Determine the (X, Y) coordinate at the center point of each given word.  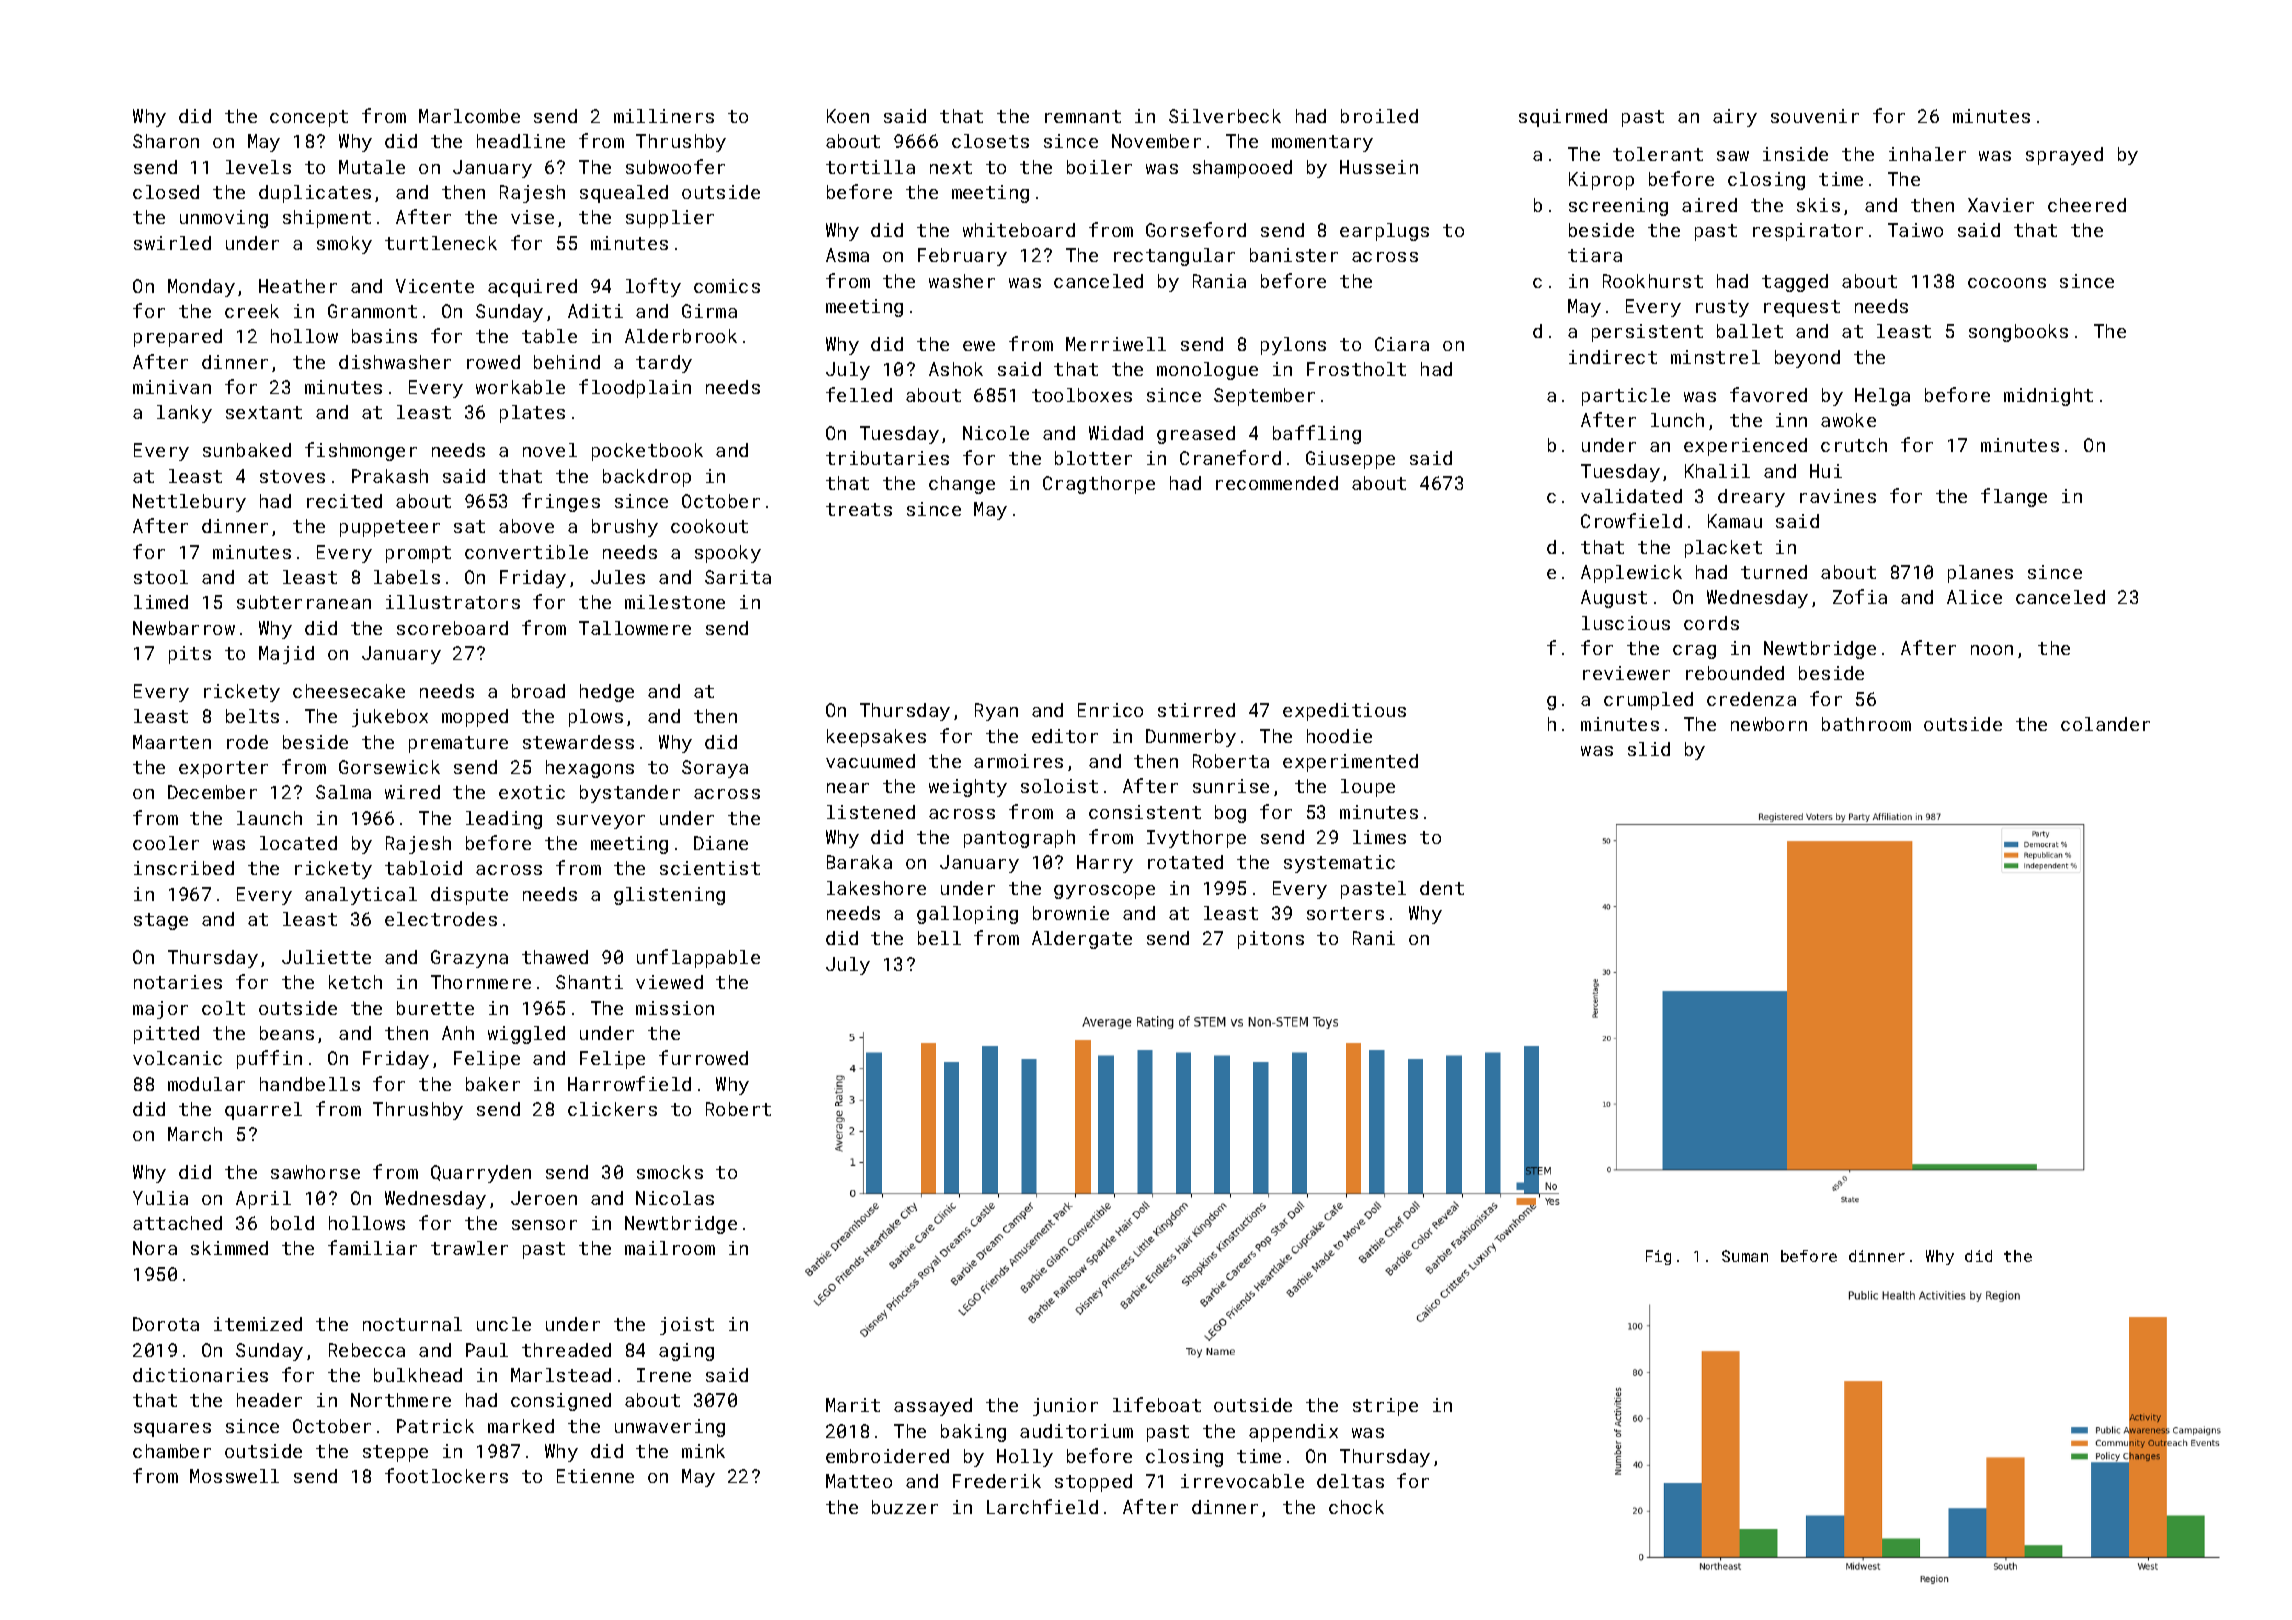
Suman (1745, 1256)
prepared (178, 338)
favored (1768, 394)
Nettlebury (189, 503)
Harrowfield (629, 1083)
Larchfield (1042, 1506)
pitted (166, 1035)
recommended (1277, 483)
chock (1356, 1507)
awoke (1848, 420)
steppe (395, 1453)
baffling (1317, 434)
